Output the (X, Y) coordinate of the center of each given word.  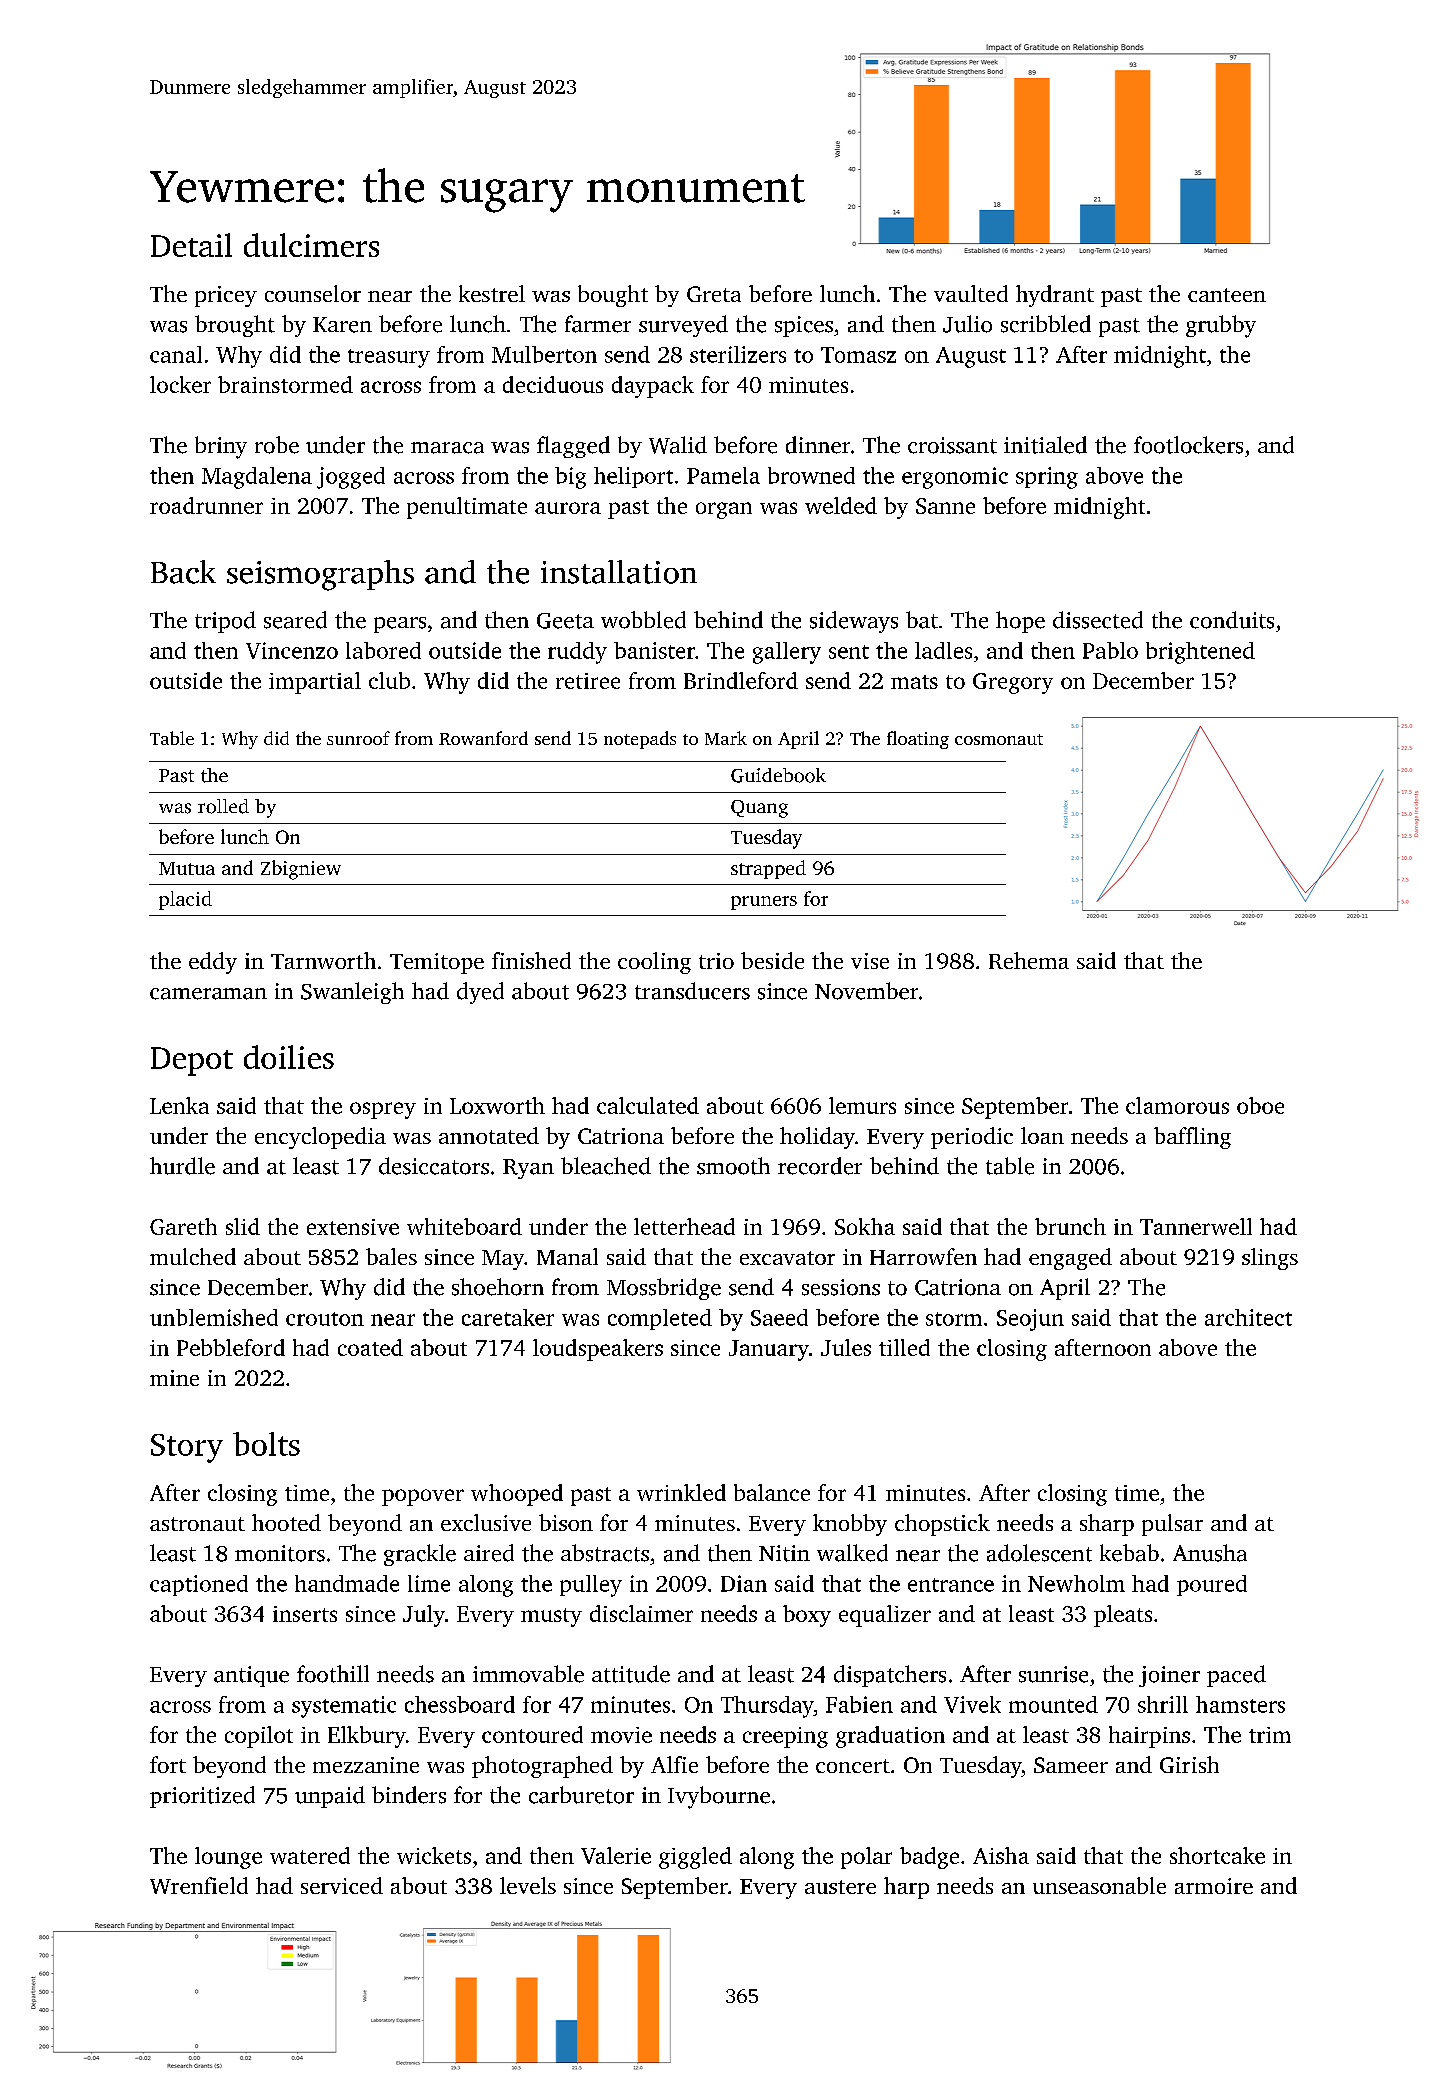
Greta (714, 294)
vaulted (971, 293)
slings (1270, 1259)
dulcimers (311, 245)
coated (370, 1347)
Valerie (616, 1855)
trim (1270, 1735)
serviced (342, 1885)
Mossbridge (664, 1289)
